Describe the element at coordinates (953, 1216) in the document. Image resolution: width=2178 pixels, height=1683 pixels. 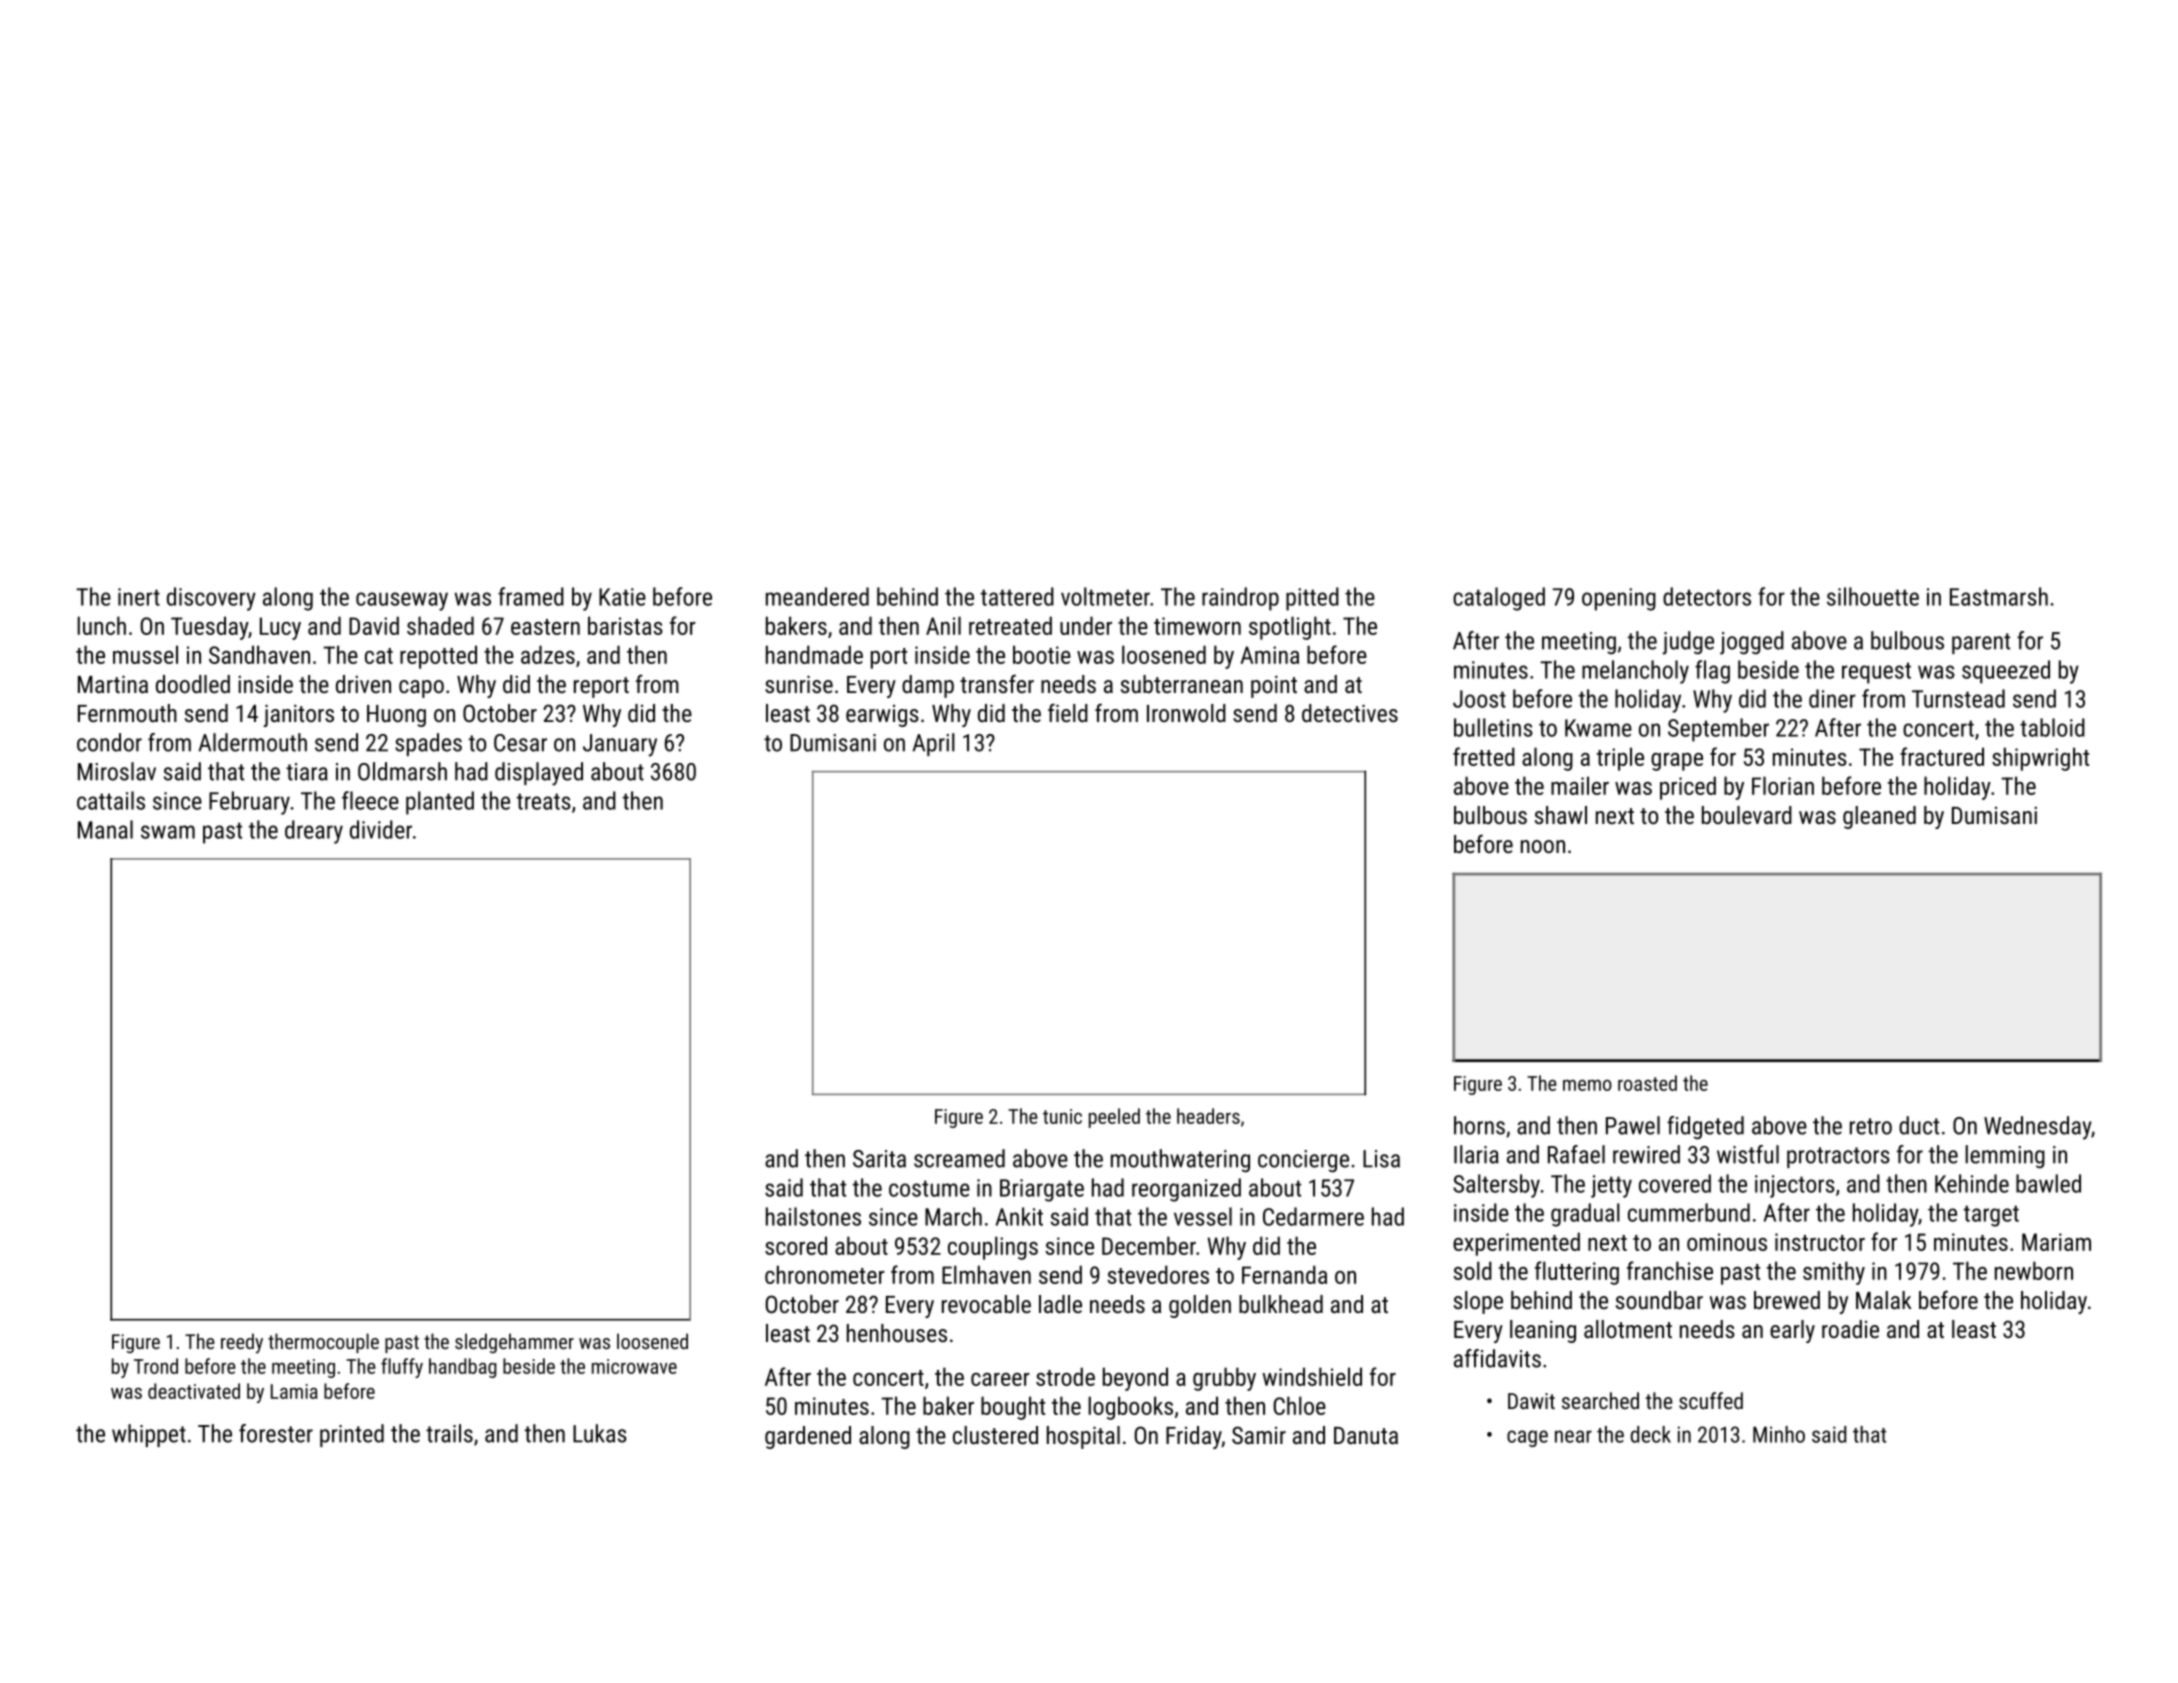
I see `March` at that location.
